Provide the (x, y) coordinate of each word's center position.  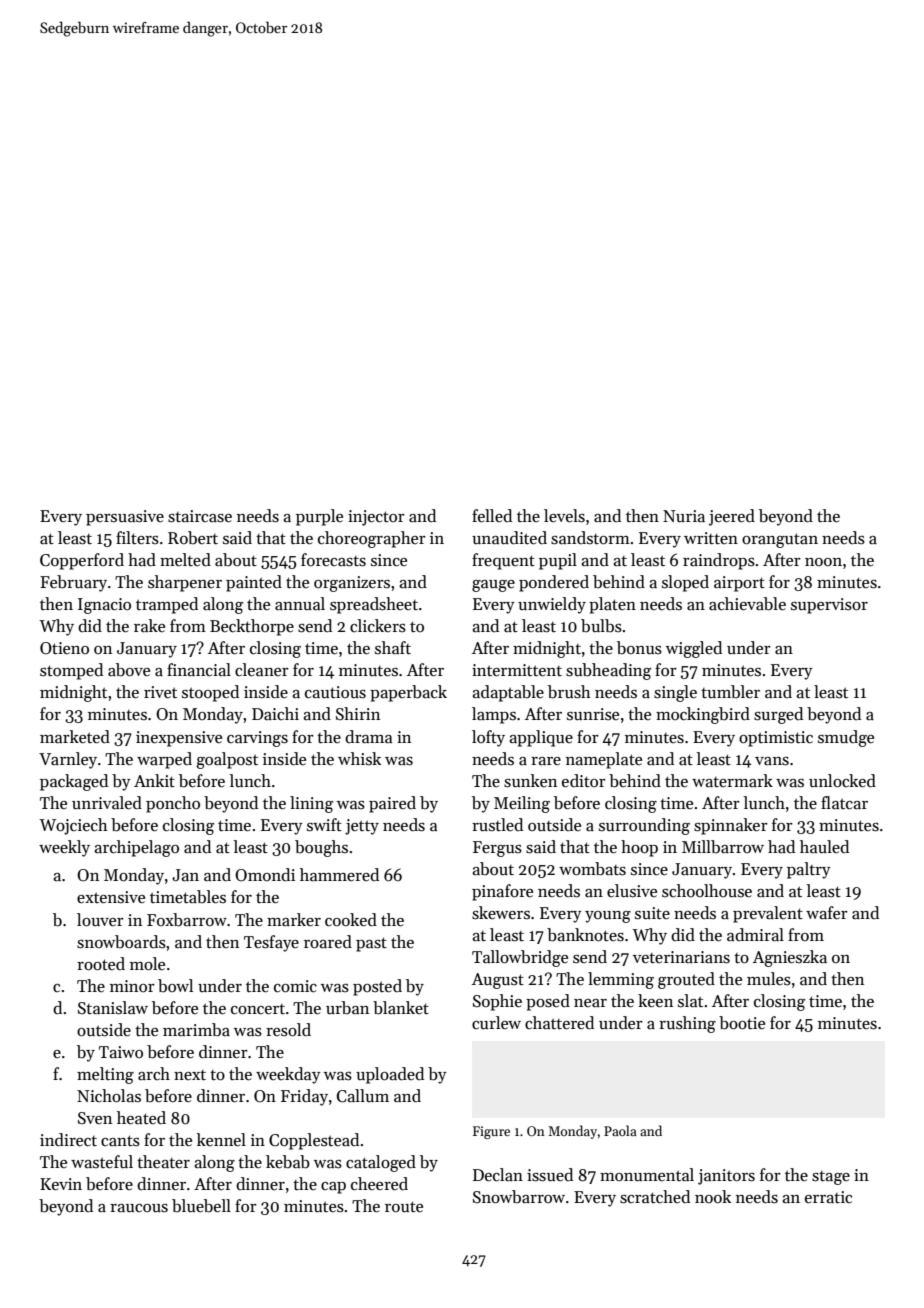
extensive (111, 897)
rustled (497, 825)
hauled (824, 847)
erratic (828, 1197)
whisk (359, 759)
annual (300, 604)
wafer (827, 913)
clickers (378, 626)
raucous (139, 1208)
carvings (257, 739)
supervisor (829, 606)
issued (550, 1175)
